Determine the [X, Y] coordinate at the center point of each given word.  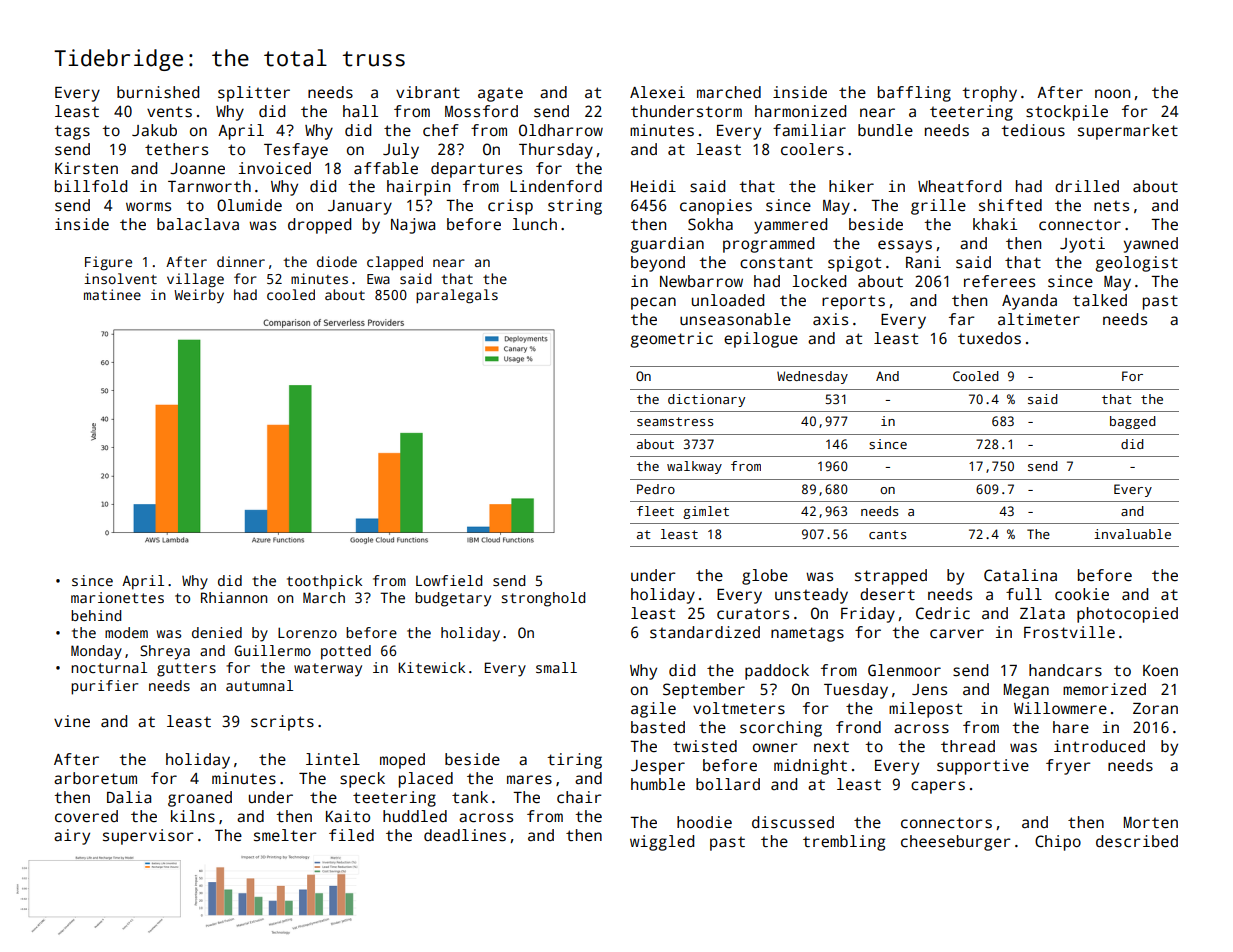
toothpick [324, 582]
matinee [112, 294]
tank [470, 797]
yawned [1151, 245]
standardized [705, 632]
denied [217, 632]
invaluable [1132, 534]
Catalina [1020, 575]
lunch [534, 224]
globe [765, 577]
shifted [1010, 205]
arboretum [95, 778]
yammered [790, 226]
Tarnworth [209, 186]
